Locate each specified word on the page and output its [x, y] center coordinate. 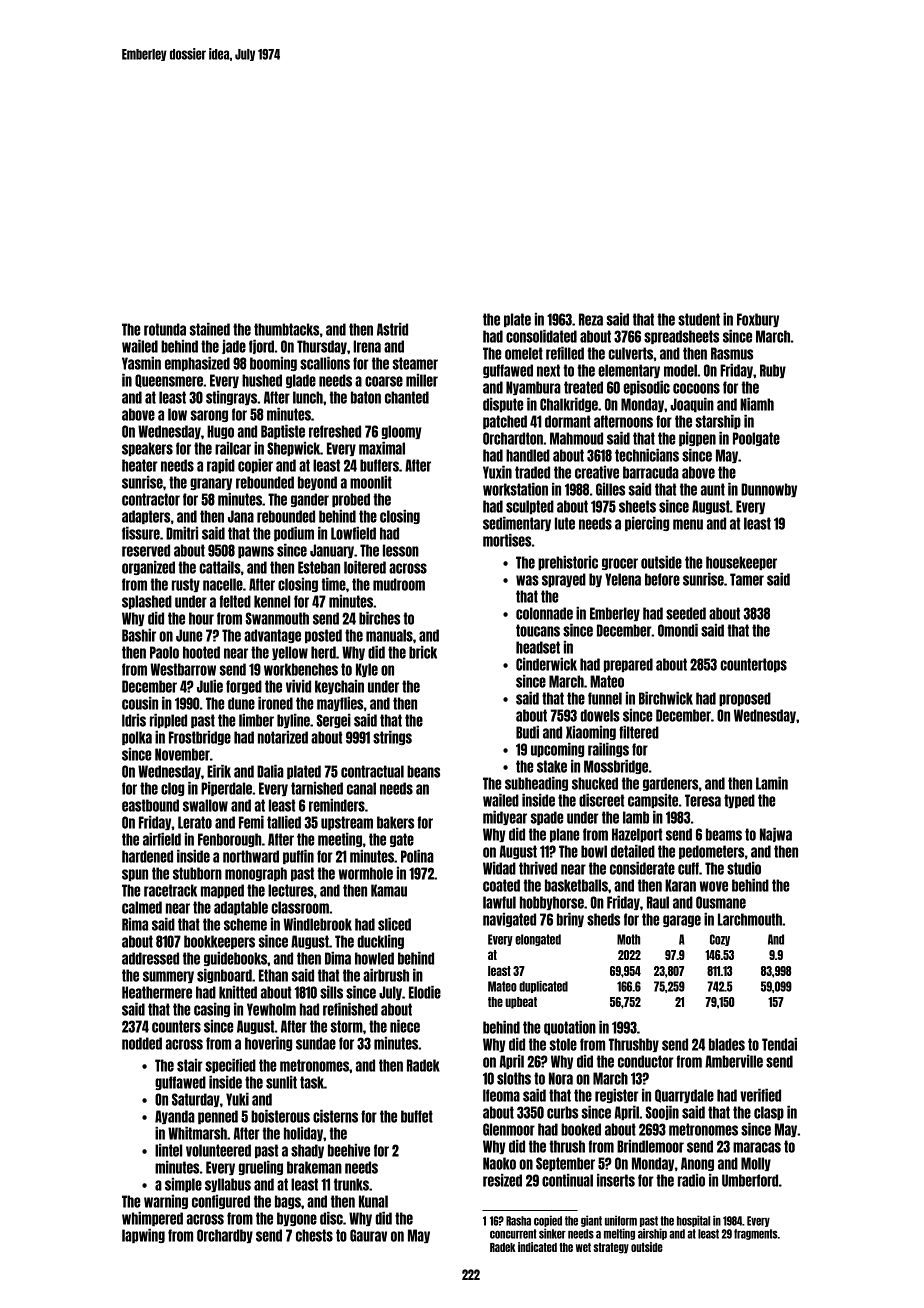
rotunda [165, 329]
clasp [769, 1113]
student [699, 319]
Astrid [392, 329]
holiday [303, 1133]
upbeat [521, 1003]
